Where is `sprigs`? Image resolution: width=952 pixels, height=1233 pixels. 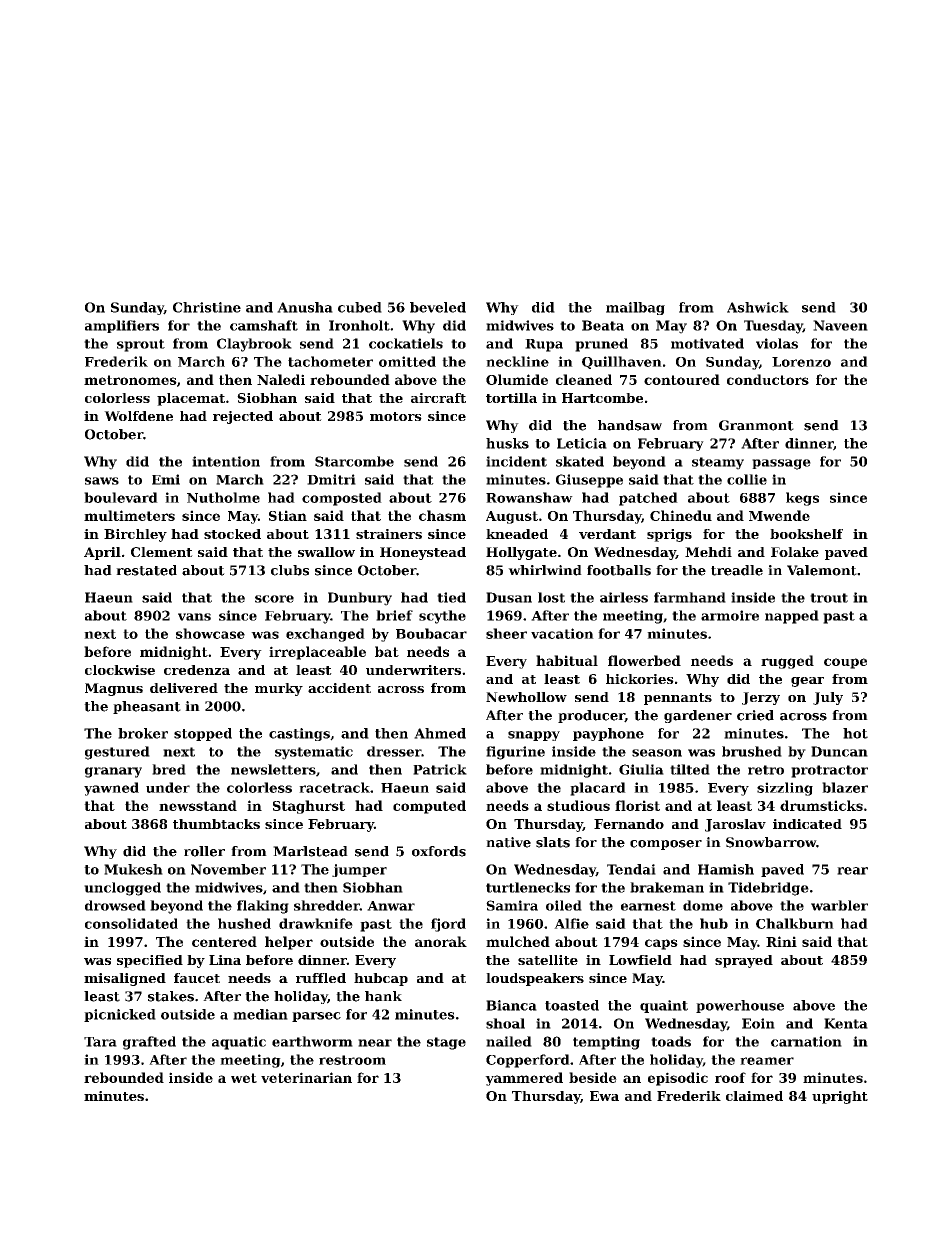
sprigs is located at coordinates (669, 535).
